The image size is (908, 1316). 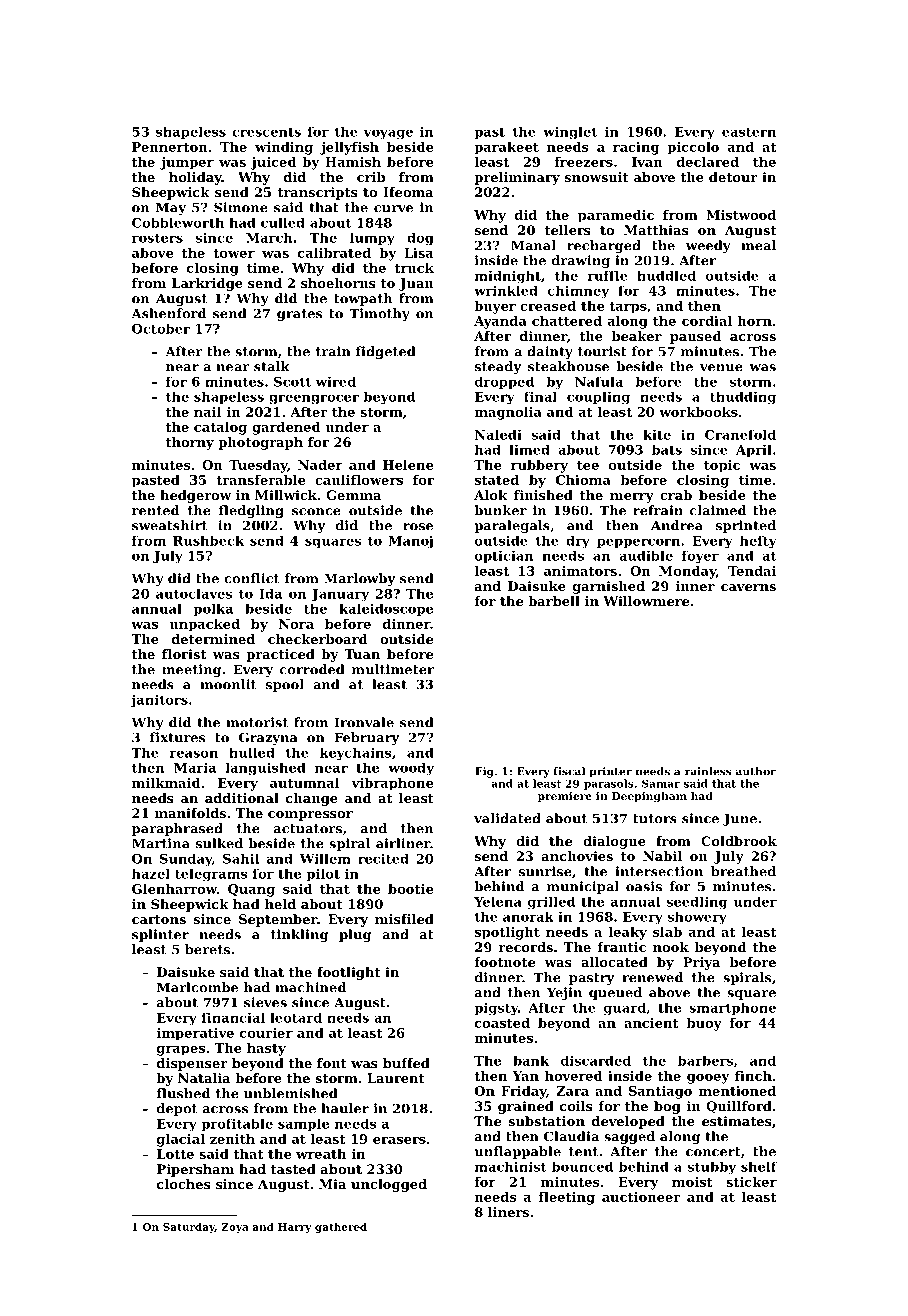 I want to click on Cobbleworth, so click(x=178, y=222).
